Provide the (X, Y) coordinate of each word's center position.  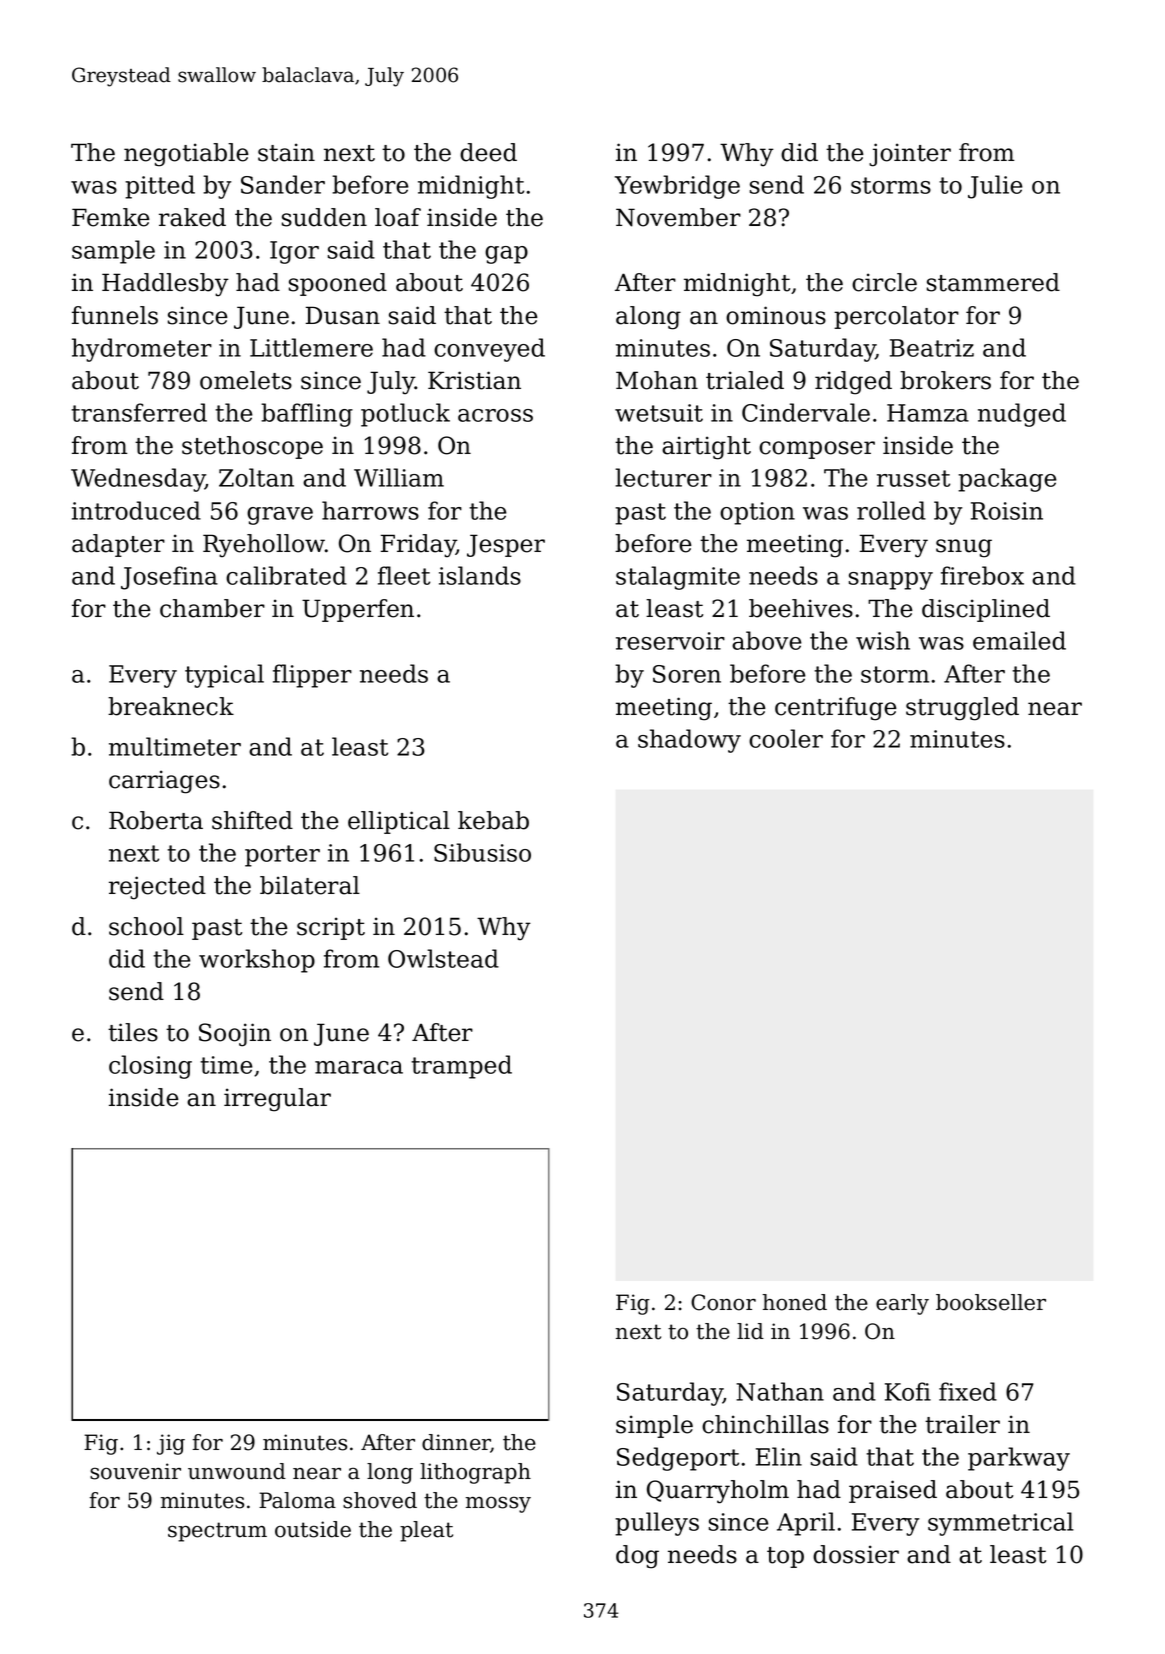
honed (795, 1302)
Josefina (169, 578)
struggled (962, 709)
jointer (910, 155)
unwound (237, 1471)
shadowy (689, 741)
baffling (307, 415)
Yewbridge (677, 187)
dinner (456, 1443)
